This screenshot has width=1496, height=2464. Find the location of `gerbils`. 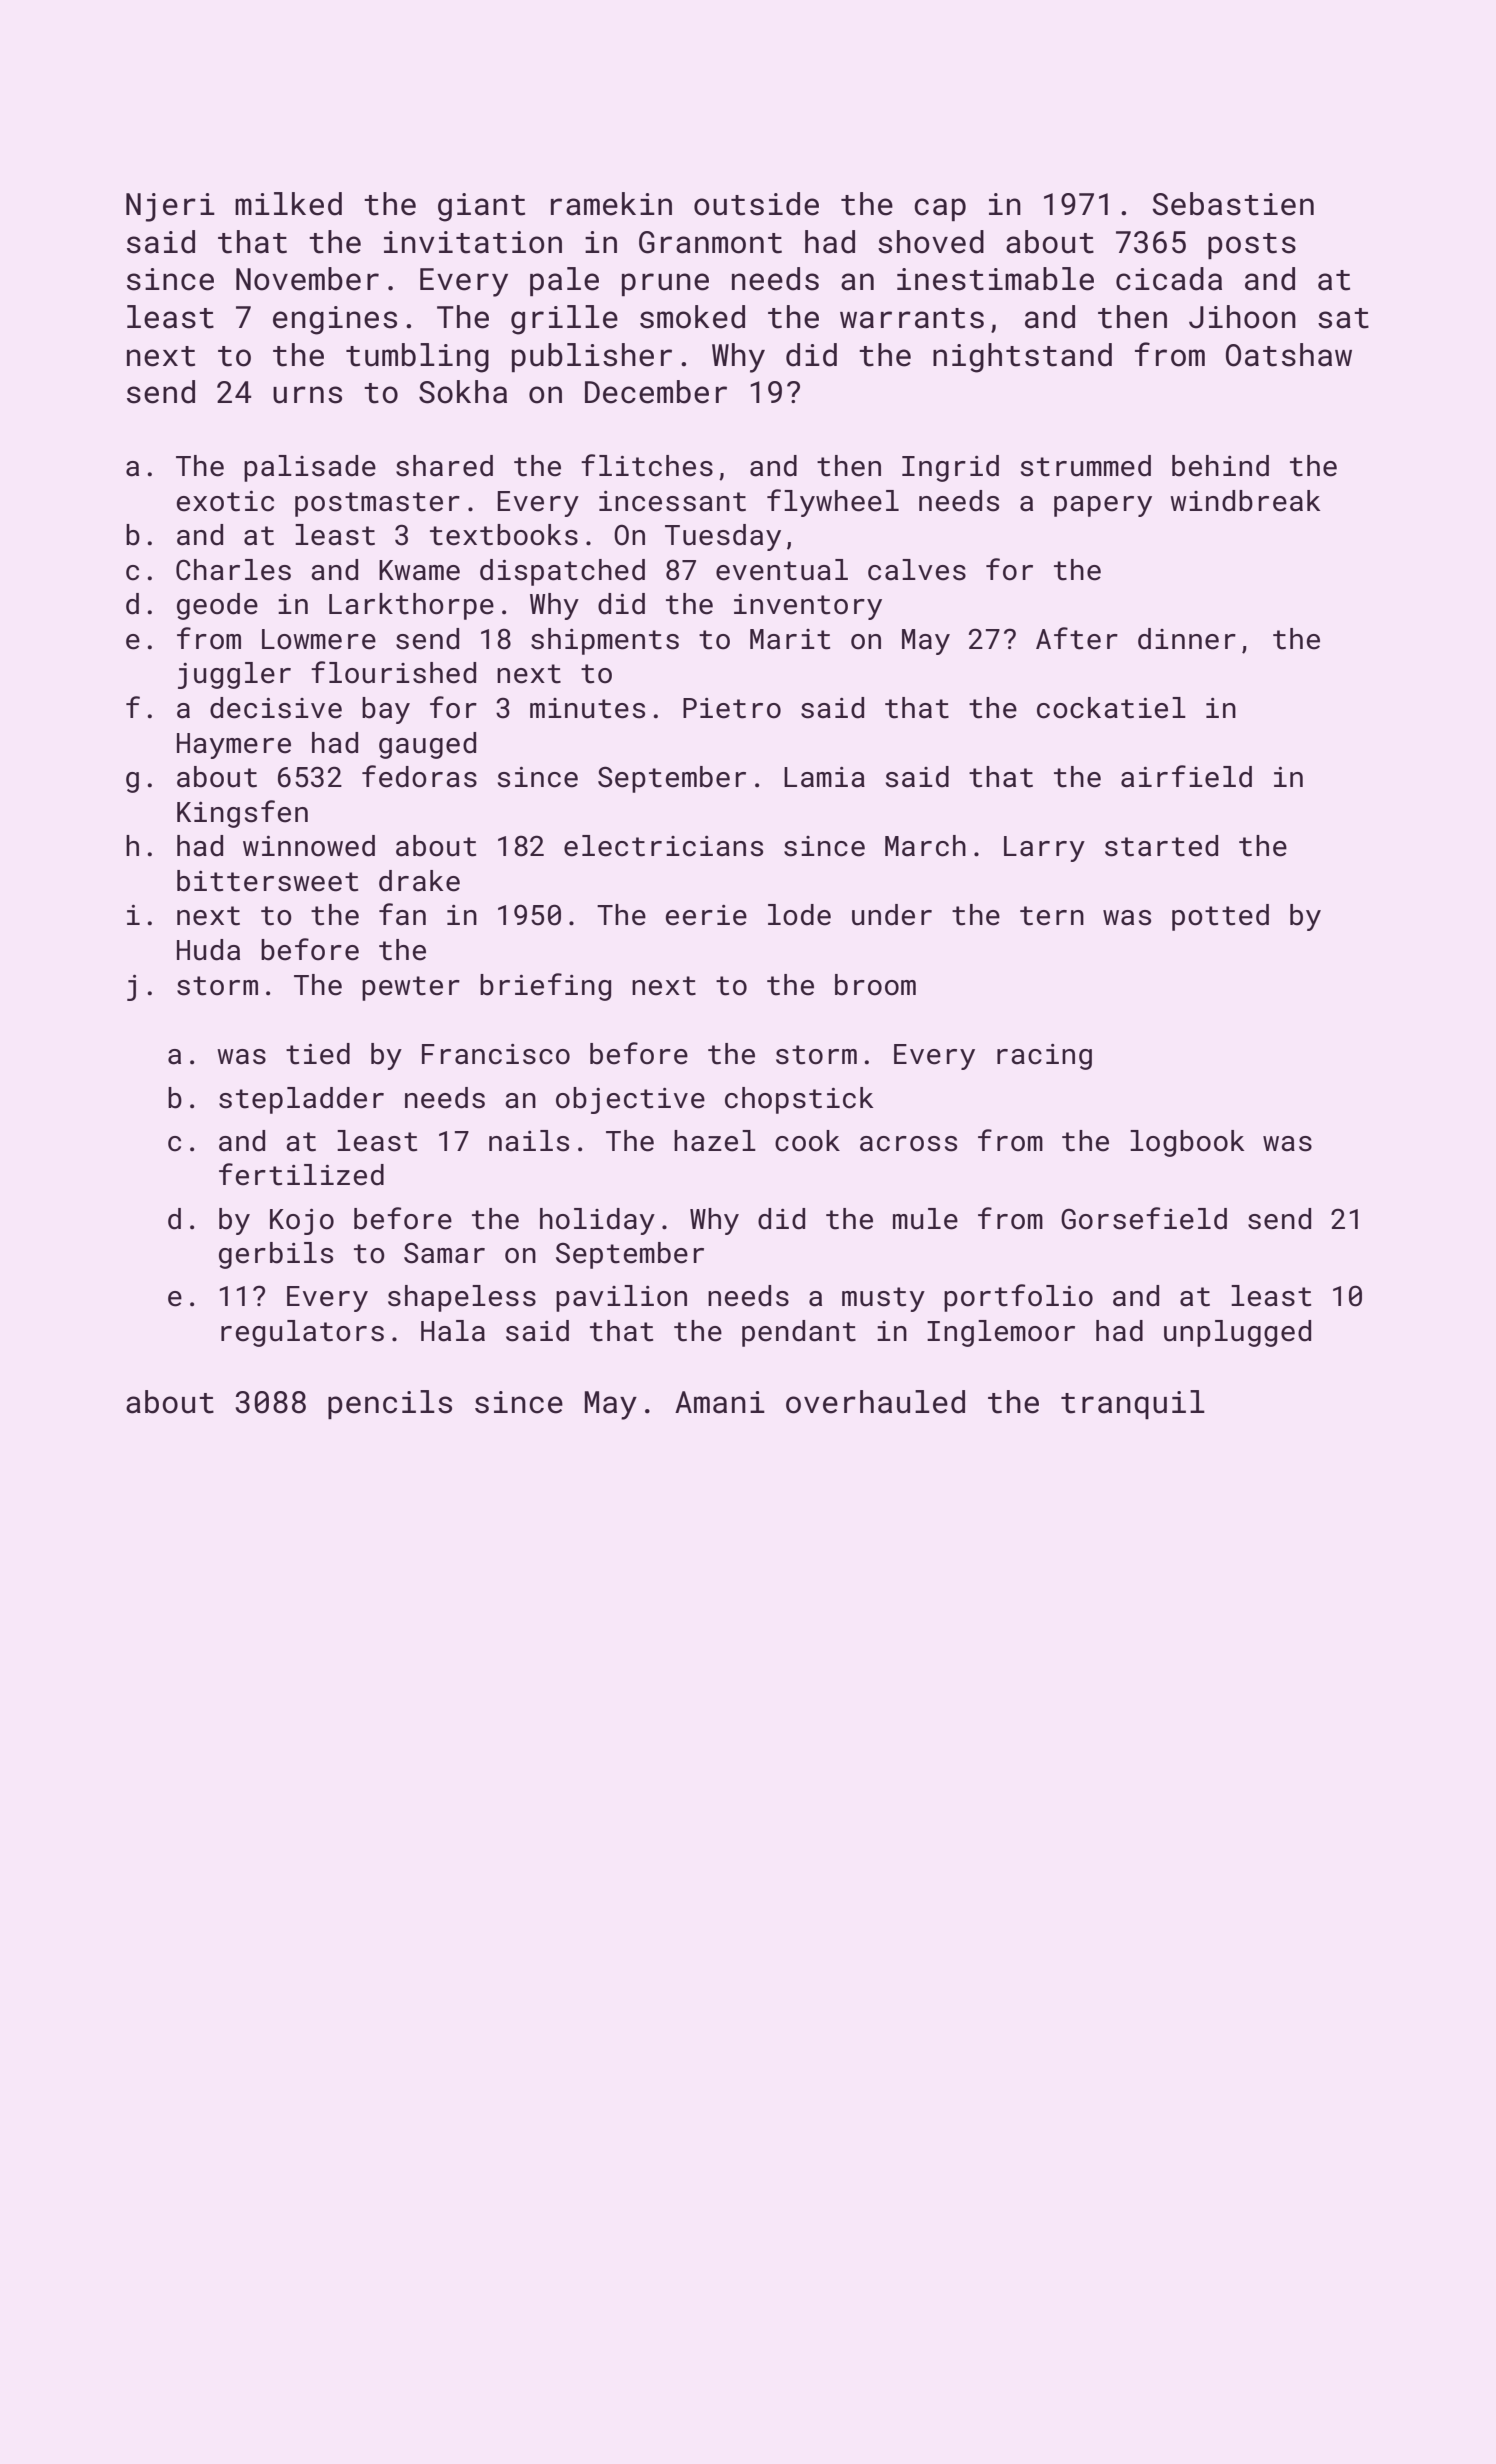

gerbils is located at coordinates (276, 1255).
